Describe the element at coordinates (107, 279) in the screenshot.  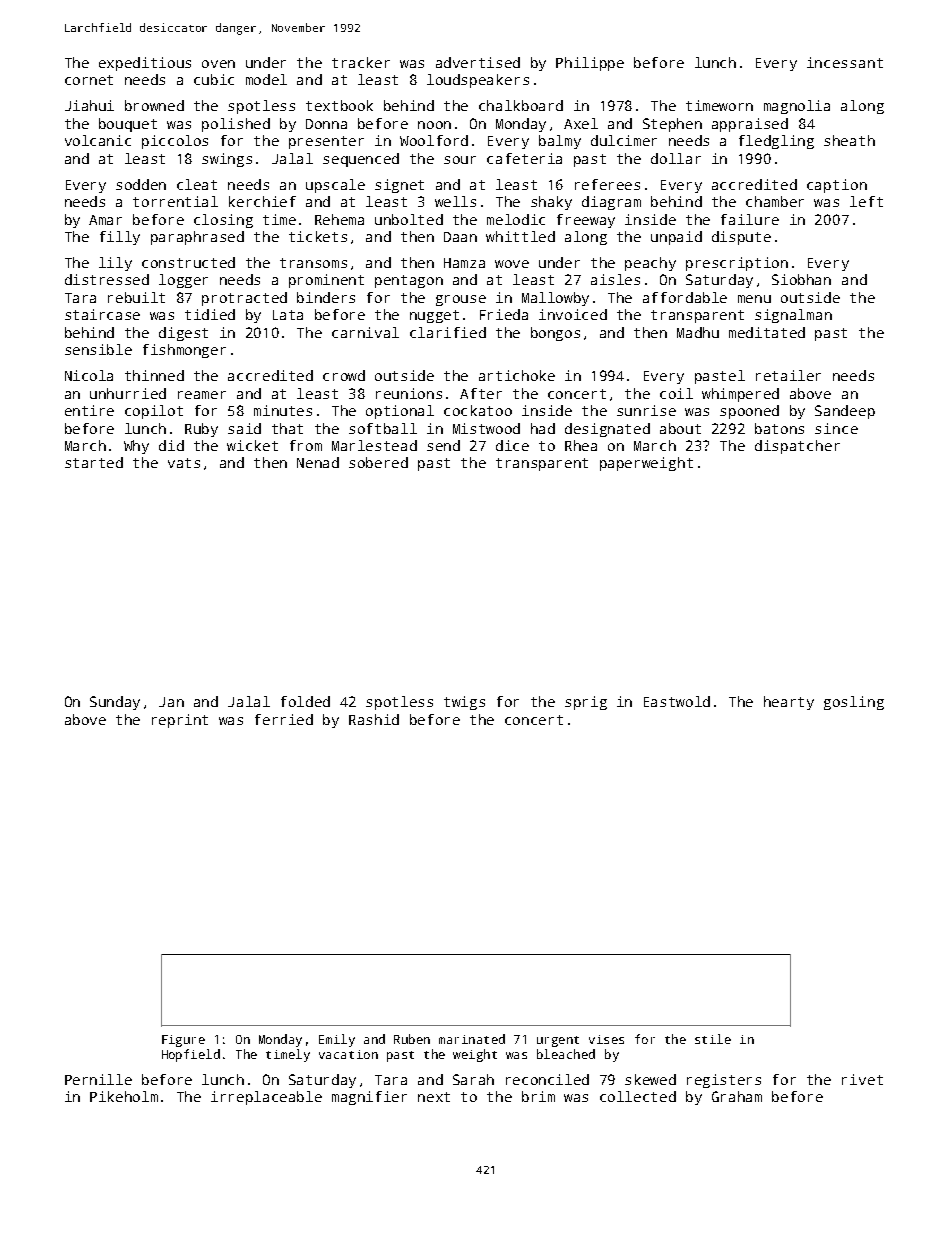
I see `distressed` at that location.
